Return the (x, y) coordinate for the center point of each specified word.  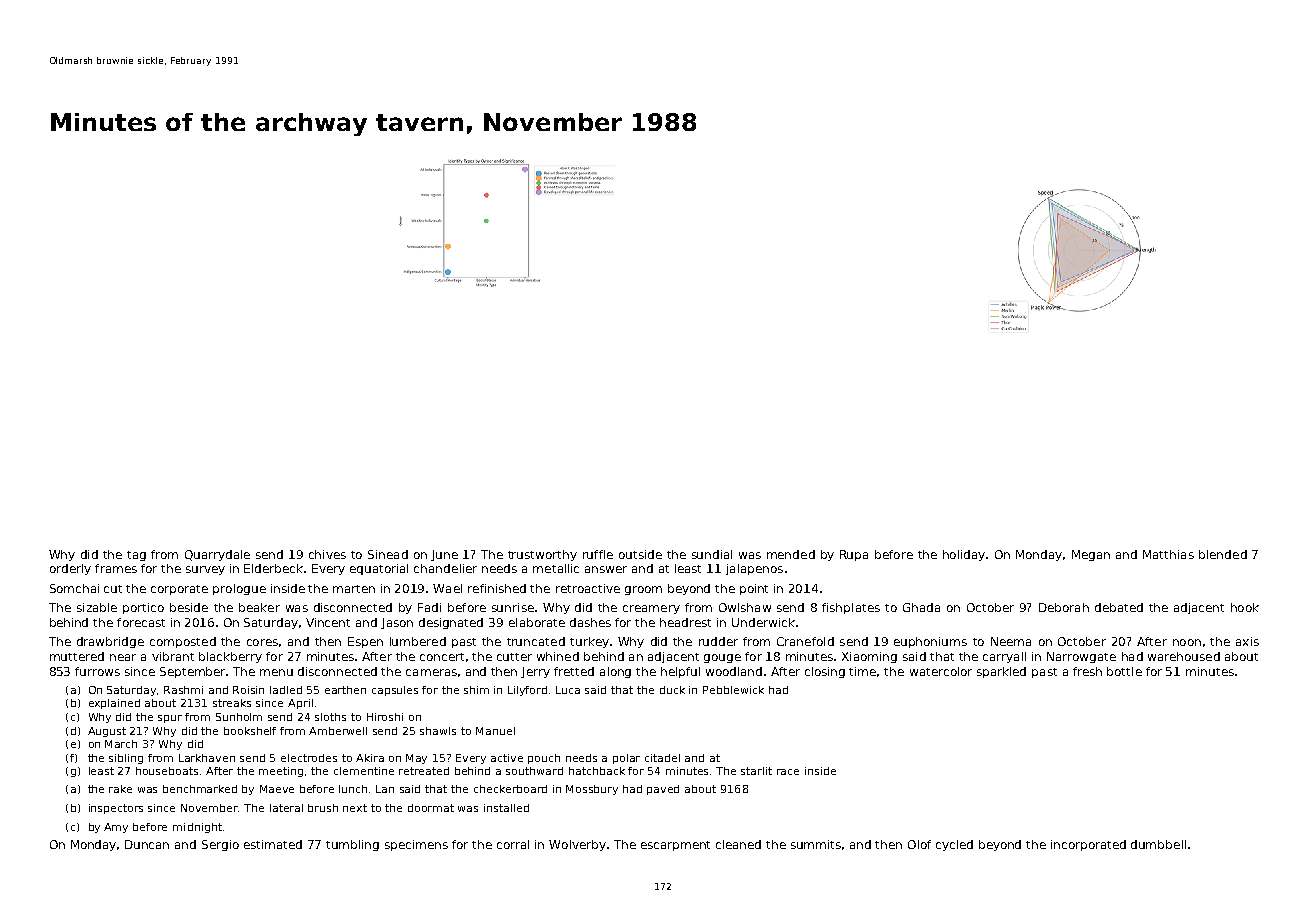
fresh (1087, 671)
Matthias (1168, 554)
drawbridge (110, 642)
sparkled (1001, 672)
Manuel (495, 731)
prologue (239, 589)
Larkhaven (207, 758)
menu (276, 672)
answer (606, 569)
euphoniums (930, 642)
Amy (116, 828)
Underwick (763, 622)
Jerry (535, 672)
